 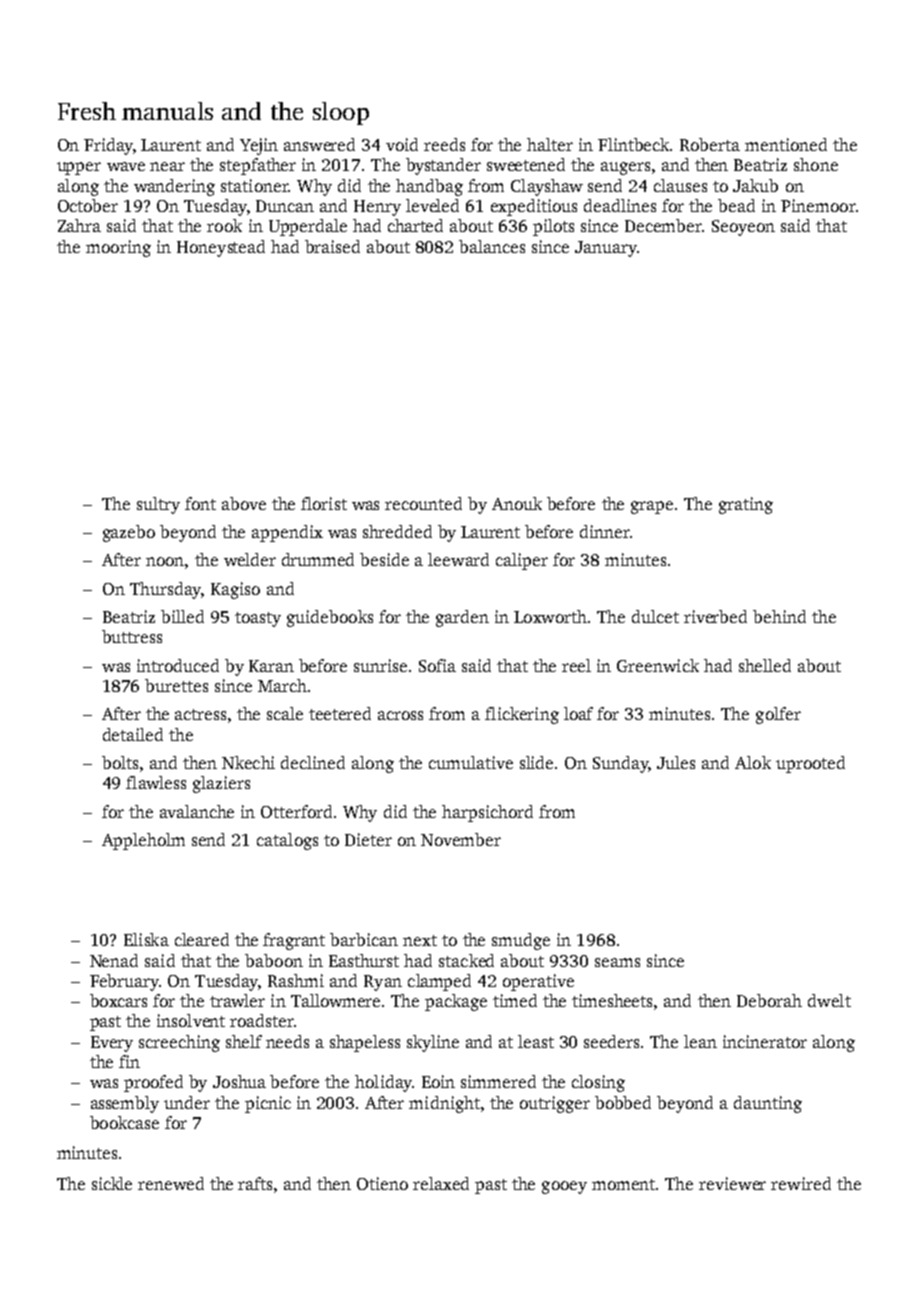 What do you see at coordinates (746, 505) in the page?
I see `grating` at bounding box center [746, 505].
